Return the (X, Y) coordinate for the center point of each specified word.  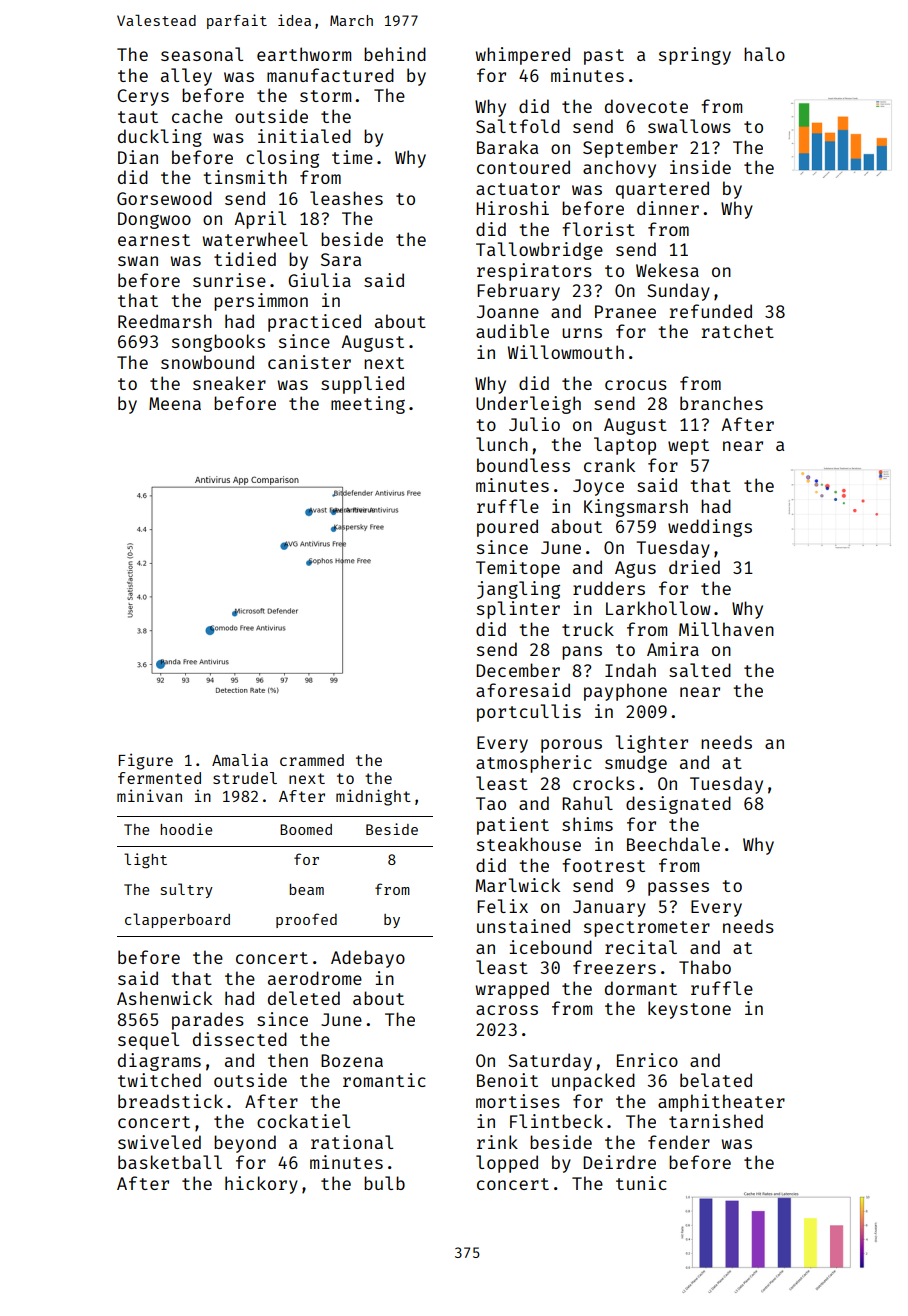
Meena (175, 403)
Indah (630, 670)
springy (695, 56)
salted (700, 670)
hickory (261, 1185)
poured (507, 528)
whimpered (522, 56)
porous (571, 746)
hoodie (186, 829)
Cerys (143, 97)
